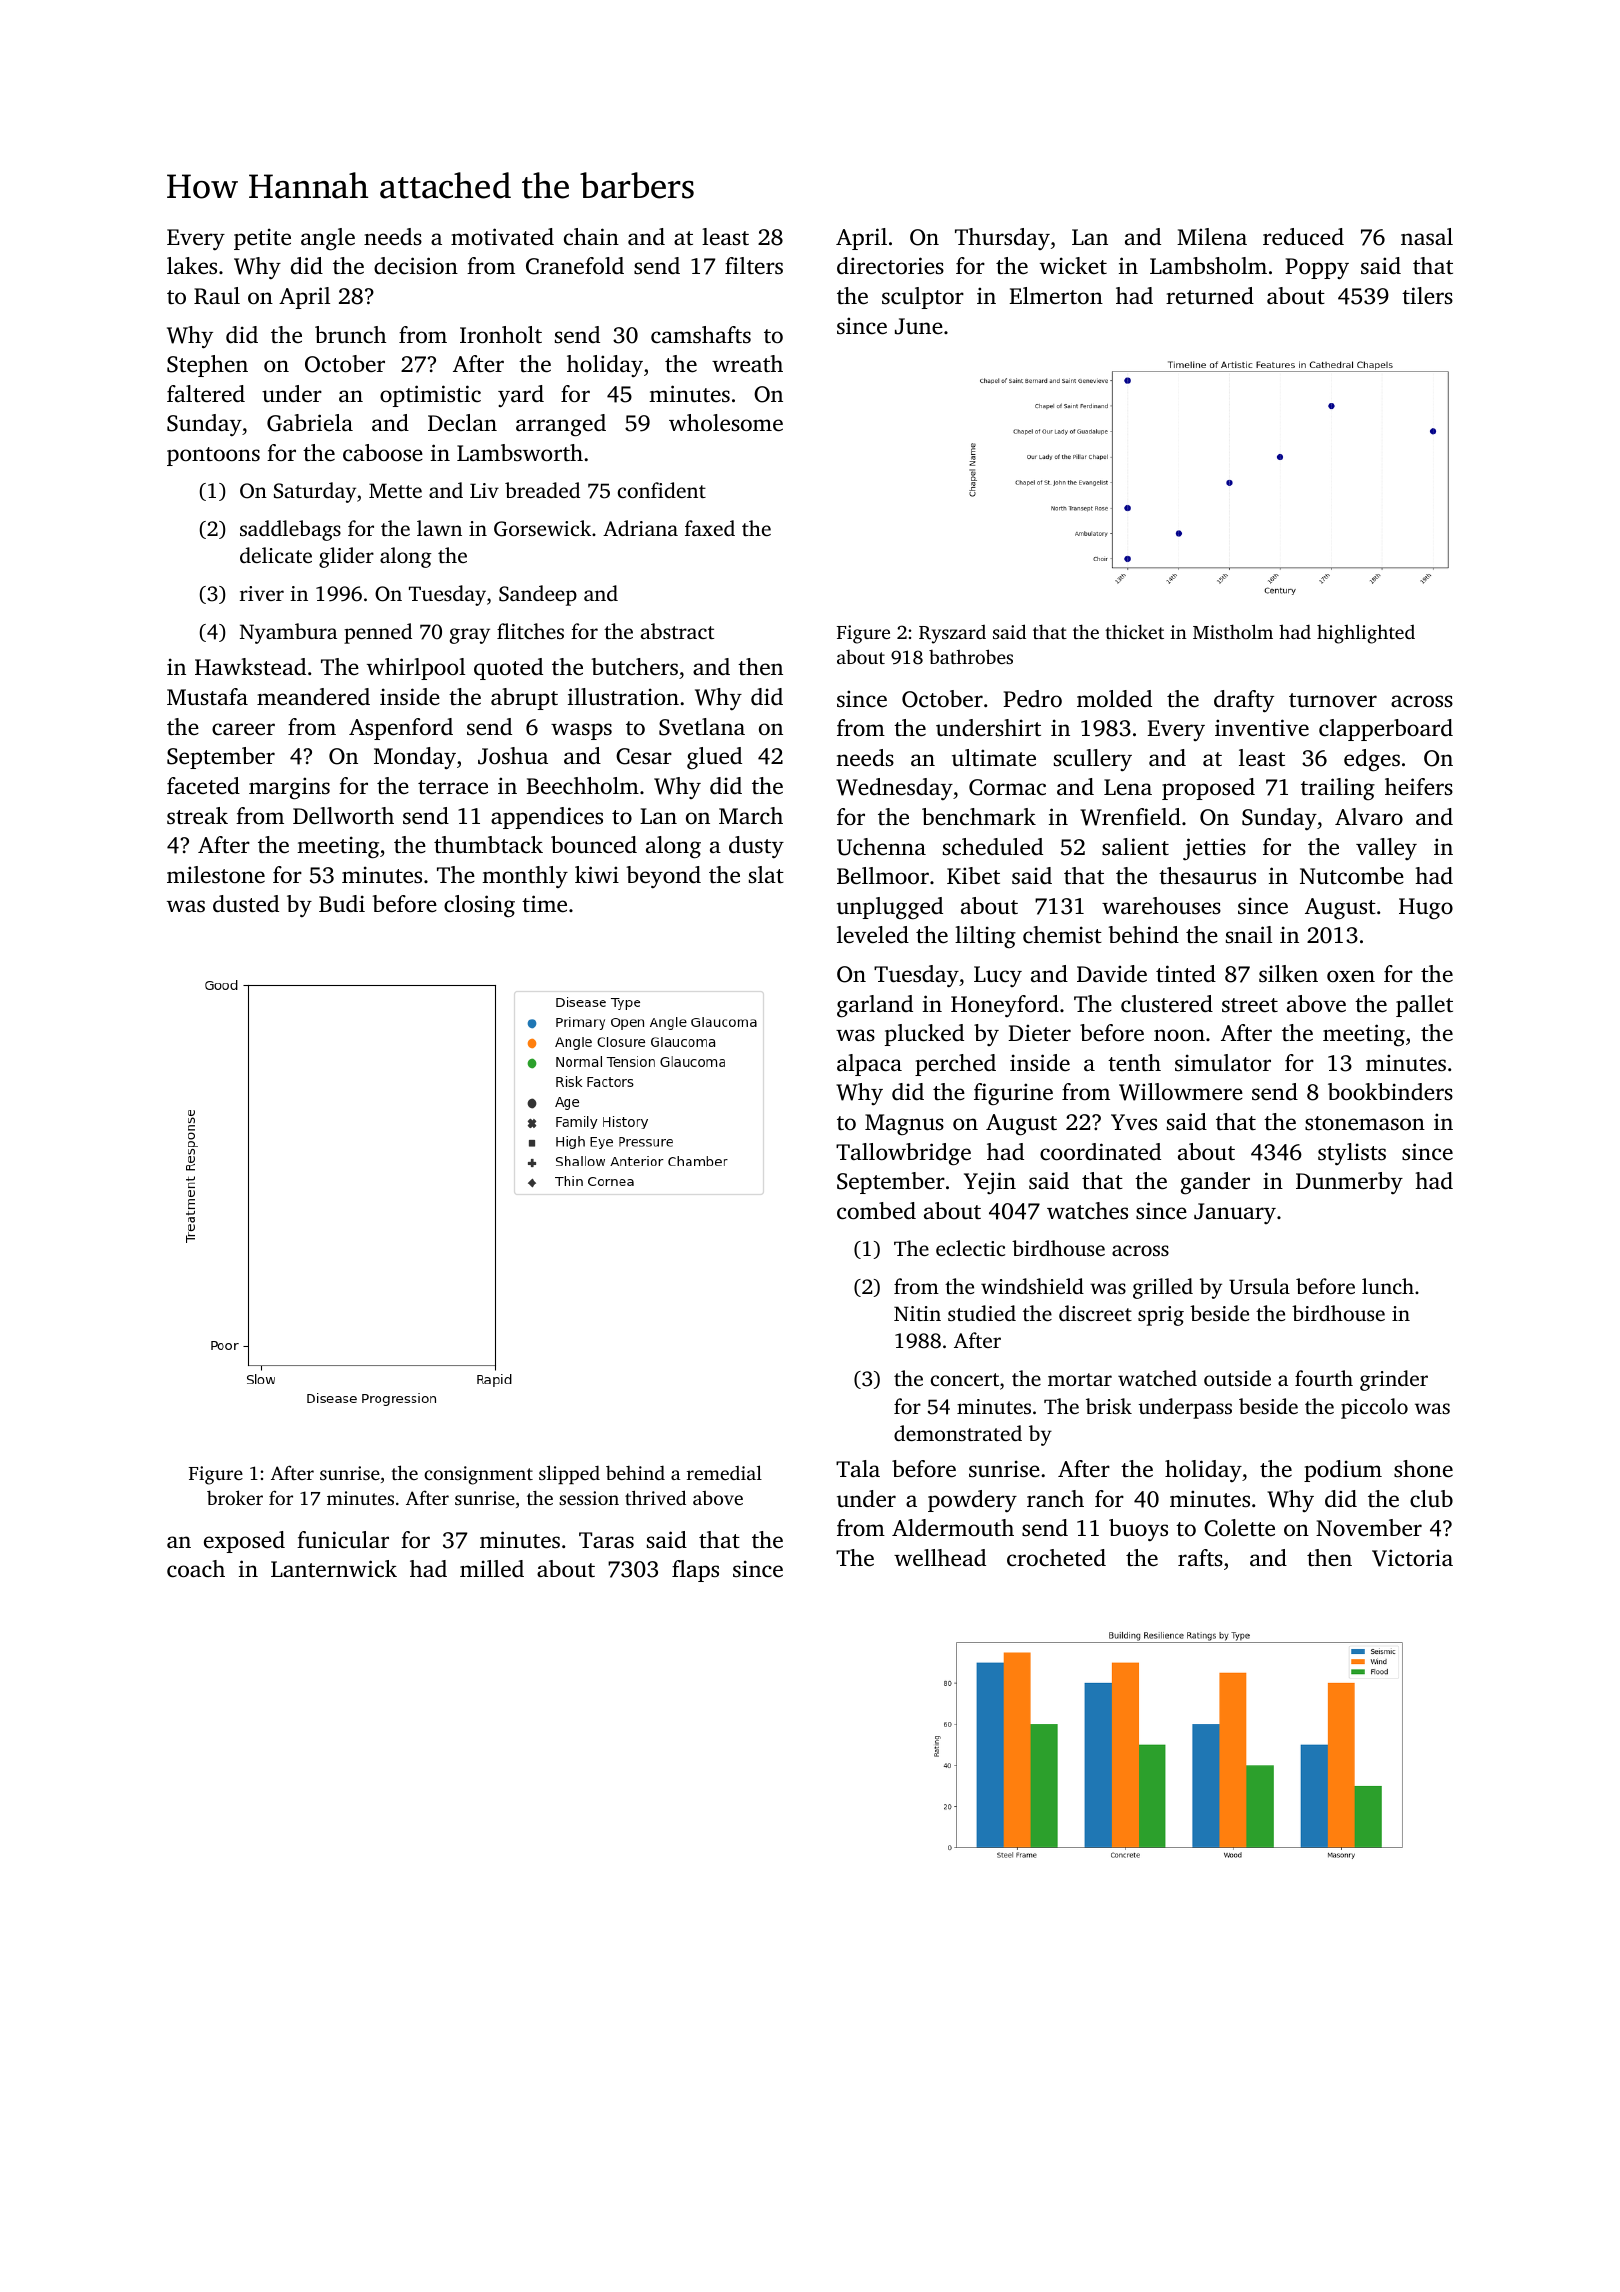 Image resolution: width=1620 pixels, height=2292 pixels. What do you see at coordinates (1386, 730) in the screenshot?
I see `clapperboard` at bounding box center [1386, 730].
